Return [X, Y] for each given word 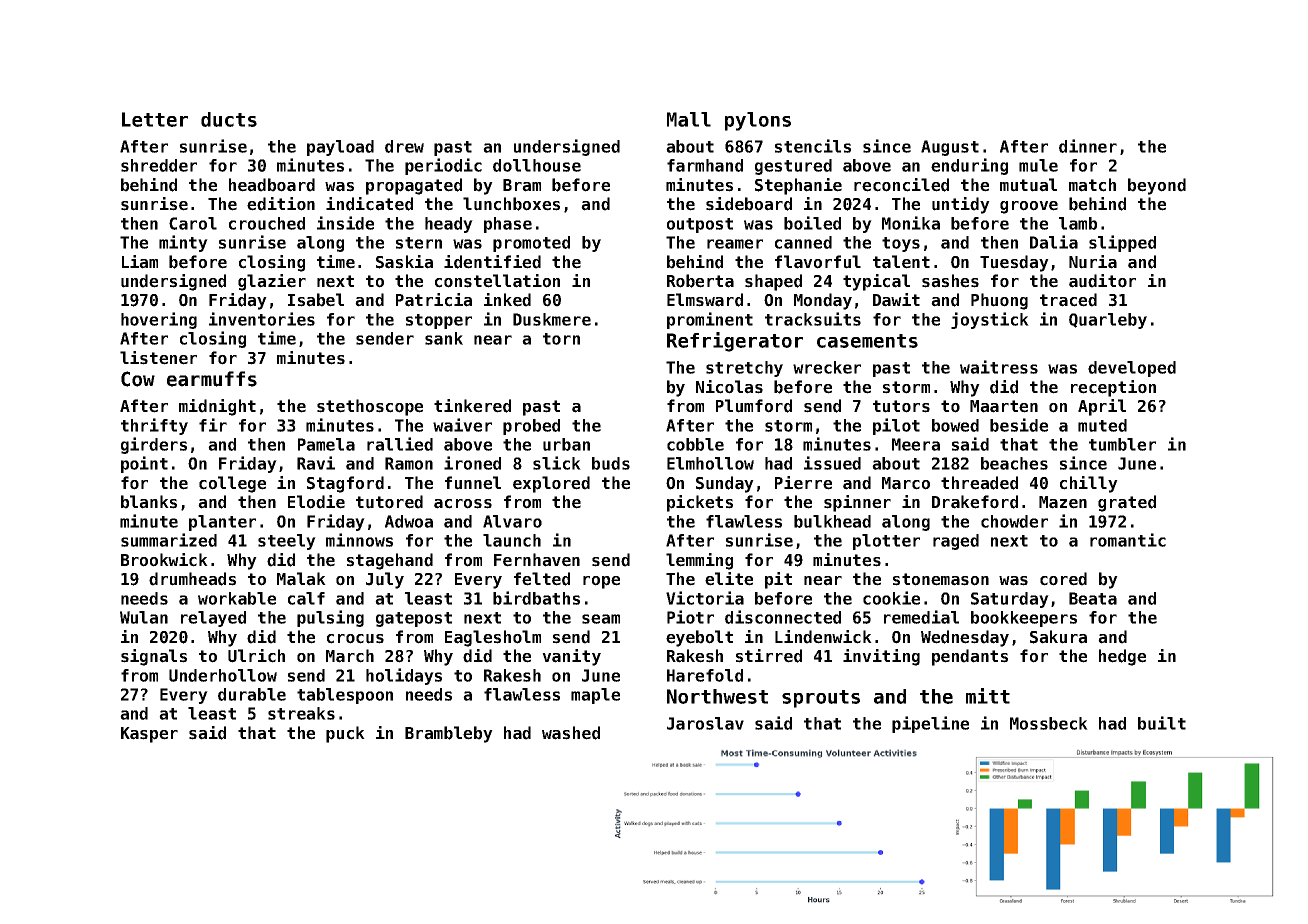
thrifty [154, 426]
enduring [969, 166]
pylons [758, 121]
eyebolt [699, 638]
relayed [213, 619]
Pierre [803, 483]
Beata [1093, 598]
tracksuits [813, 319]
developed [1132, 369]
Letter [155, 119]
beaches [1014, 463]
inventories [262, 319]
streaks [301, 713]
